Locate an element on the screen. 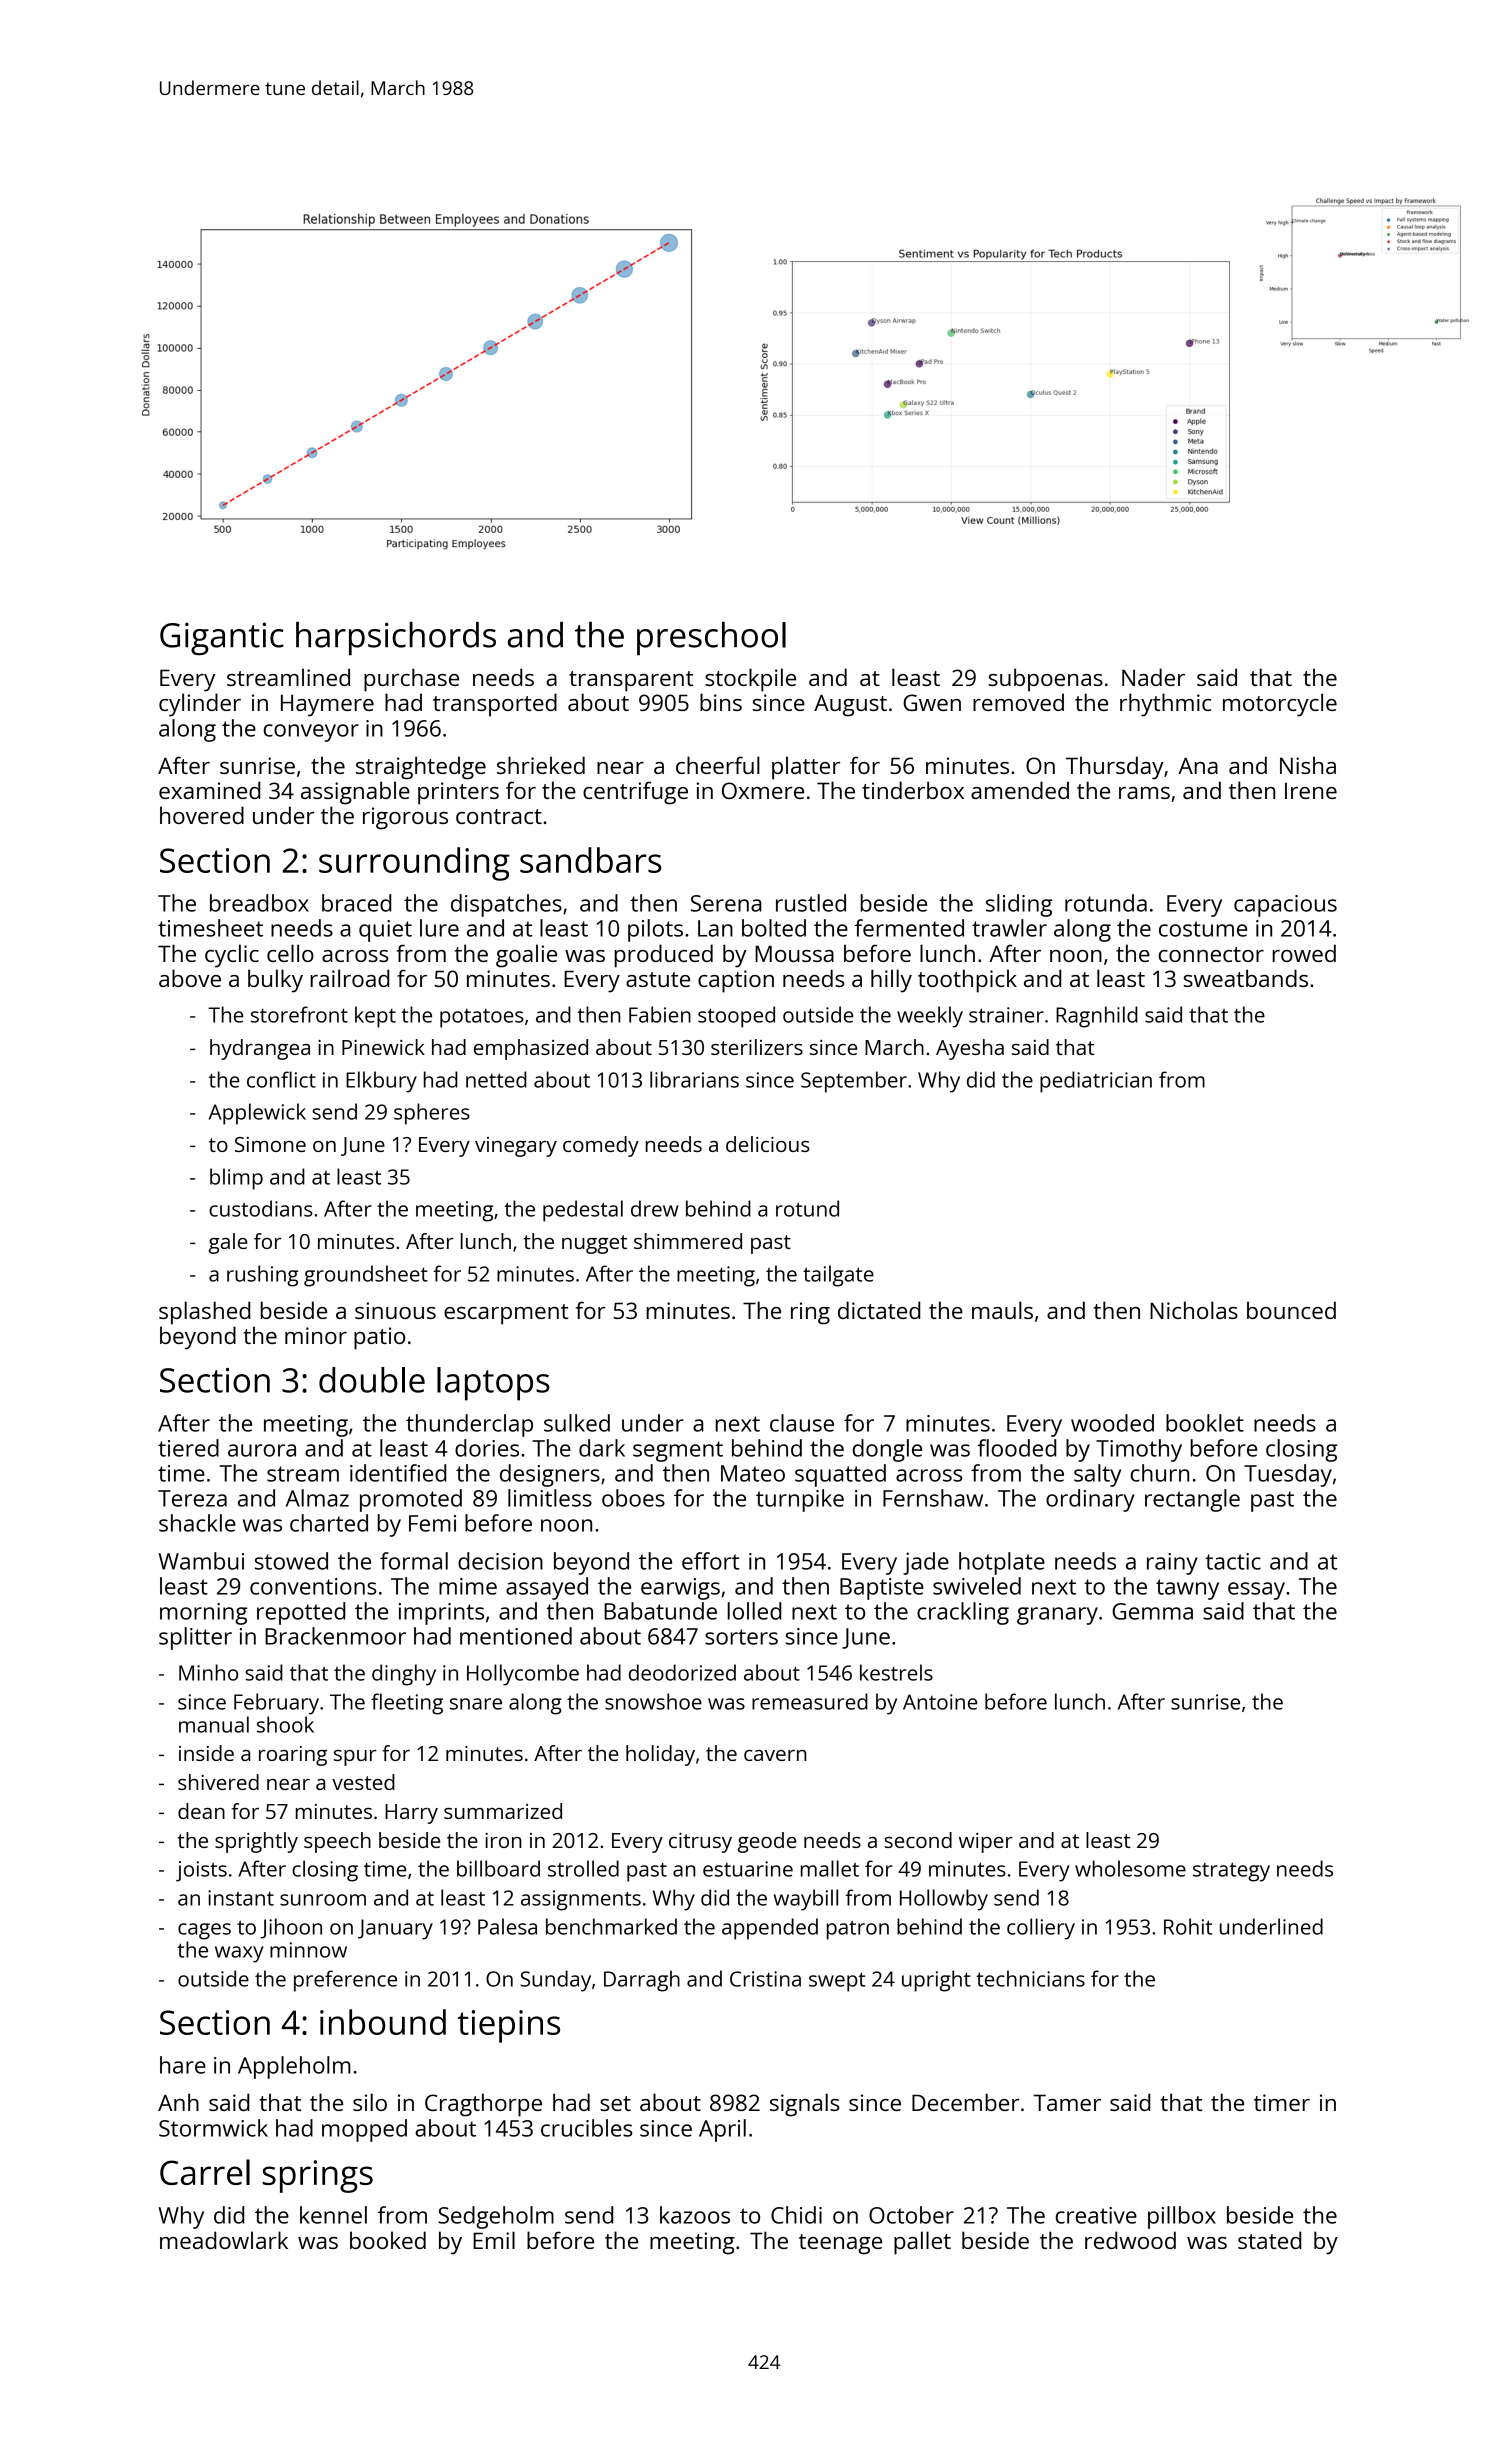  bounced is located at coordinates (1291, 1310).
